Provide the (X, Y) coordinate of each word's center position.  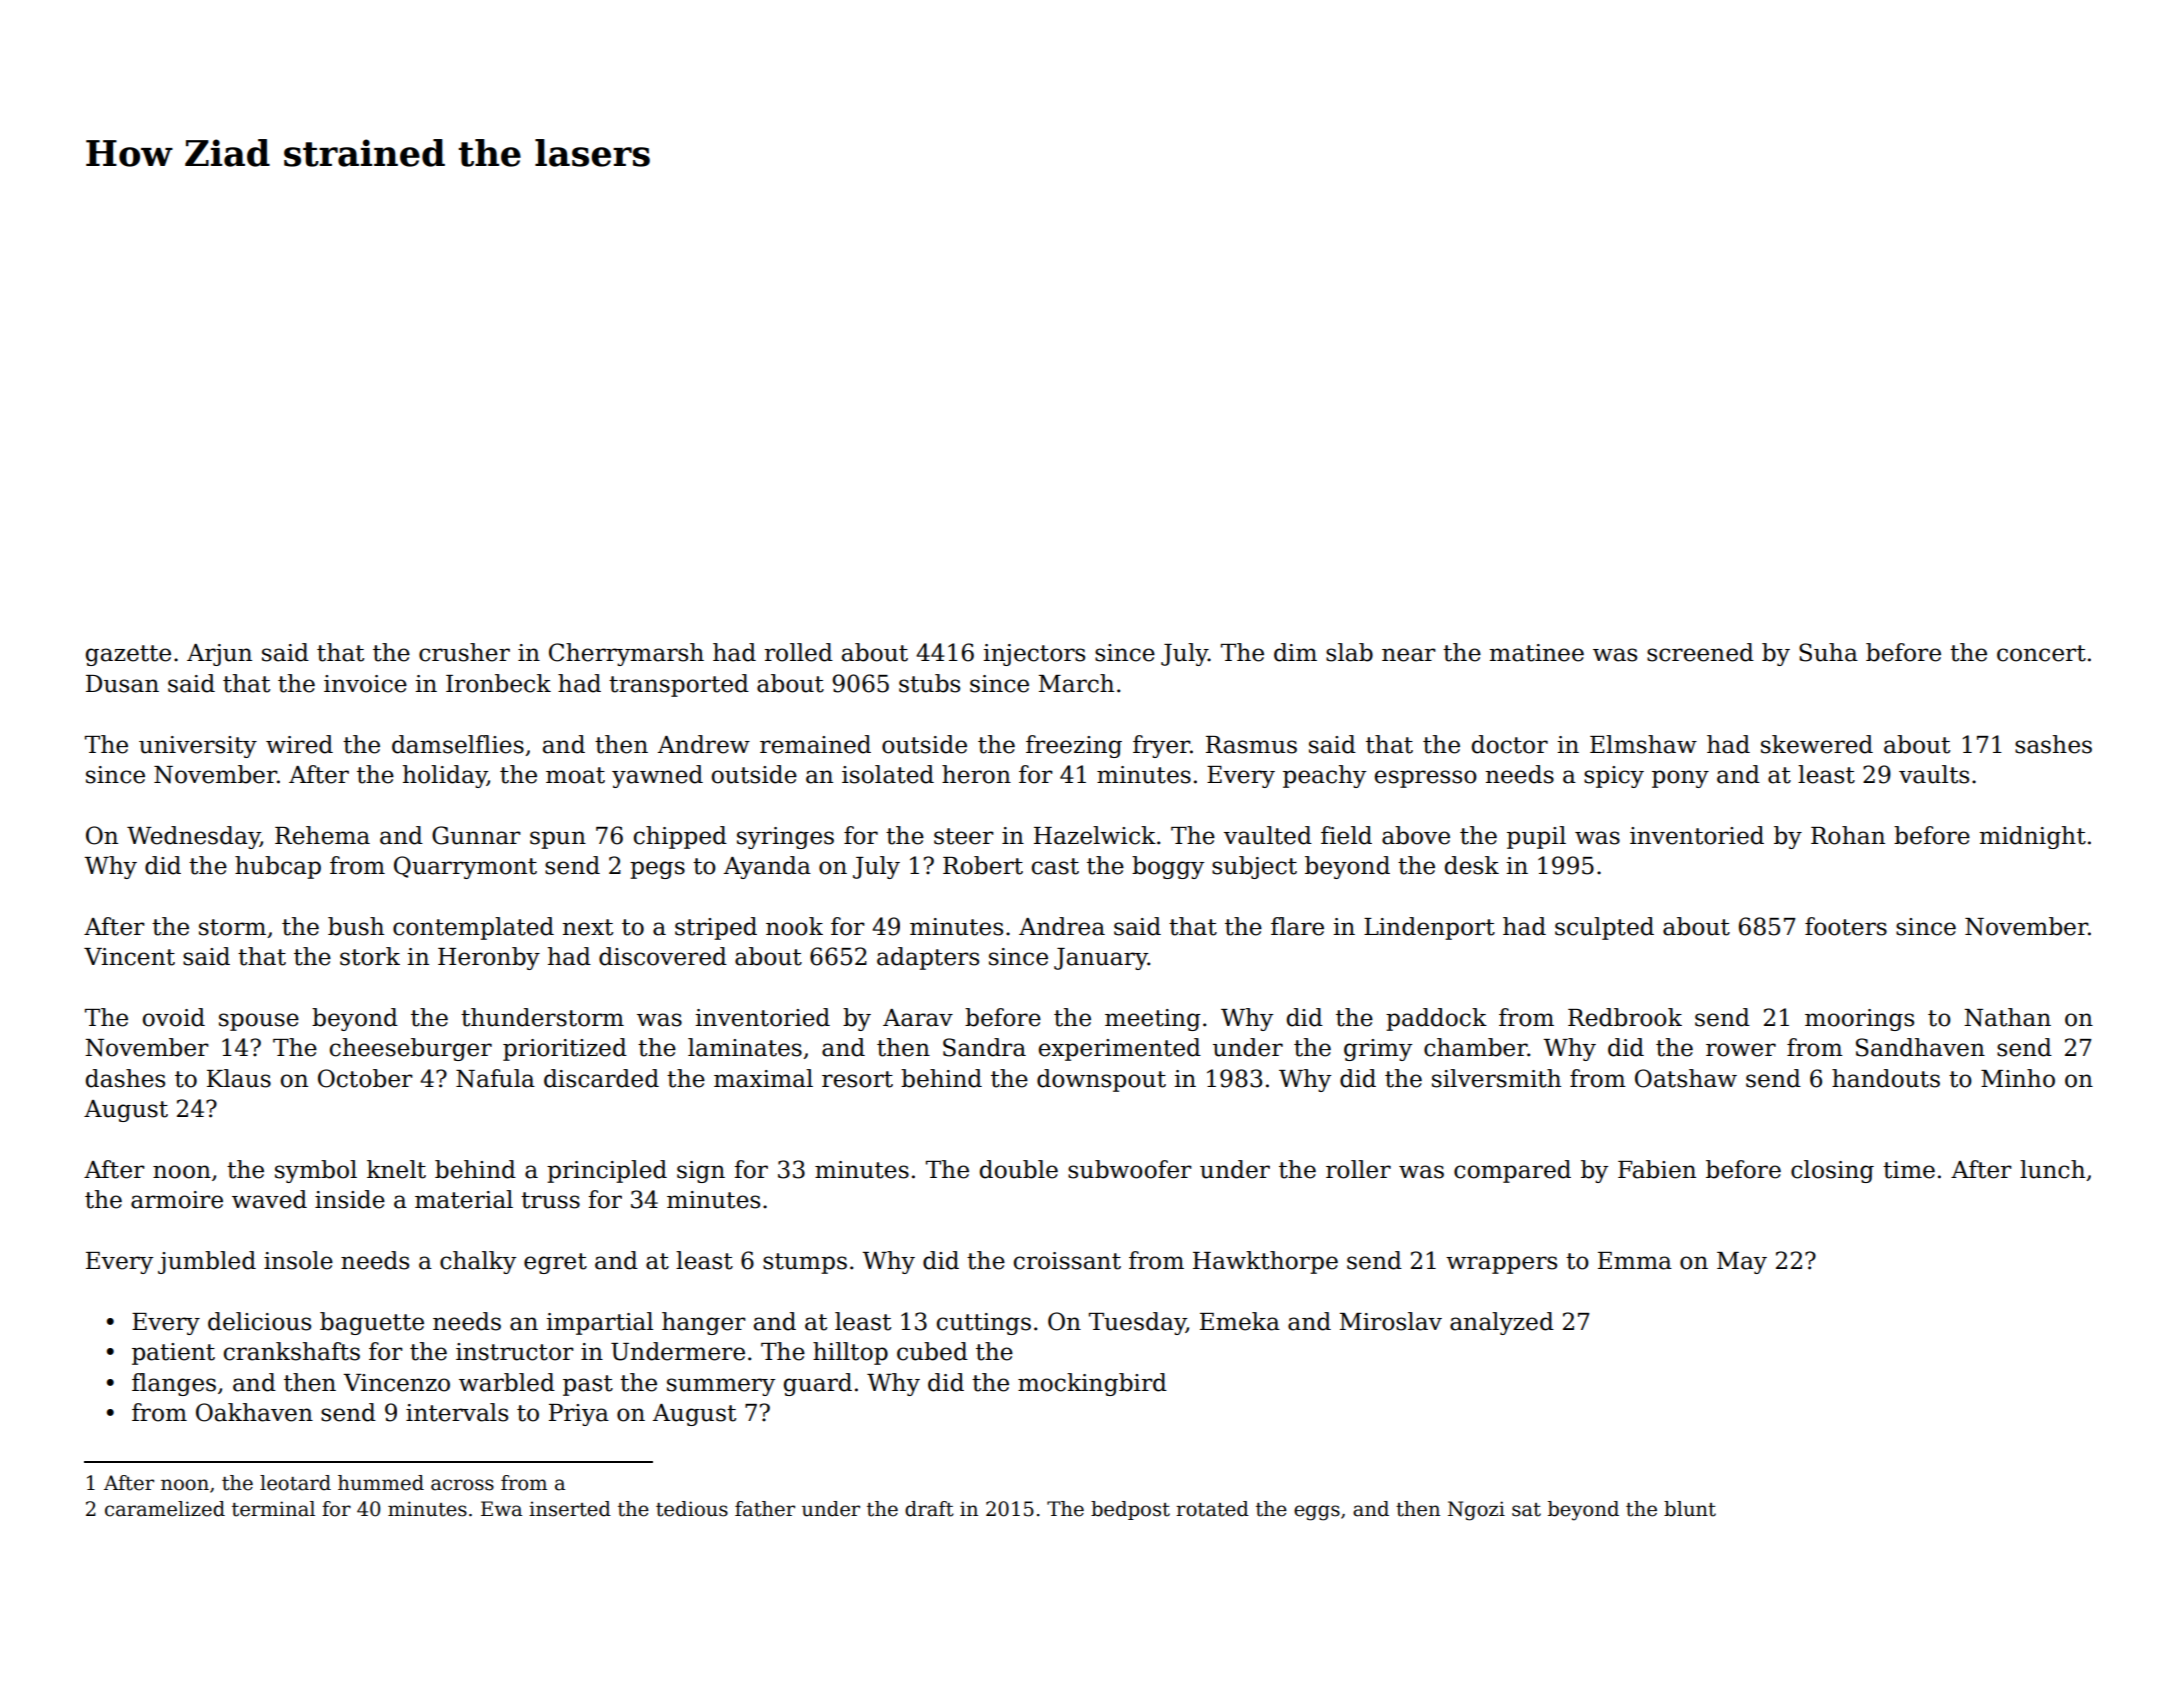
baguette (372, 1323)
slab (1349, 652)
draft (929, 1509)
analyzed (1502, 1323)
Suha (1828, 652)
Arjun (219, 655)
